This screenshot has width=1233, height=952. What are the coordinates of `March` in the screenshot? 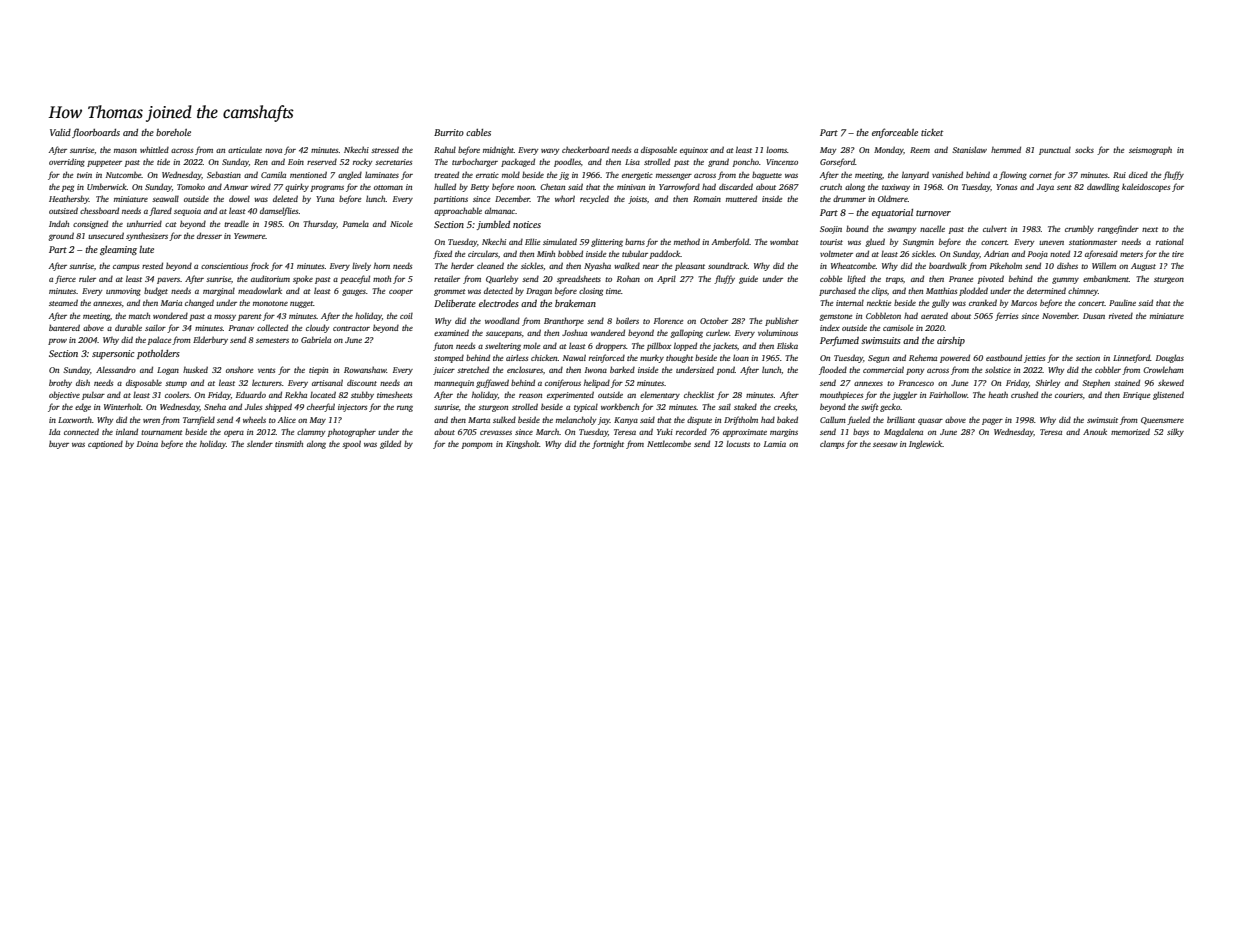 It's located at (547, 431).
